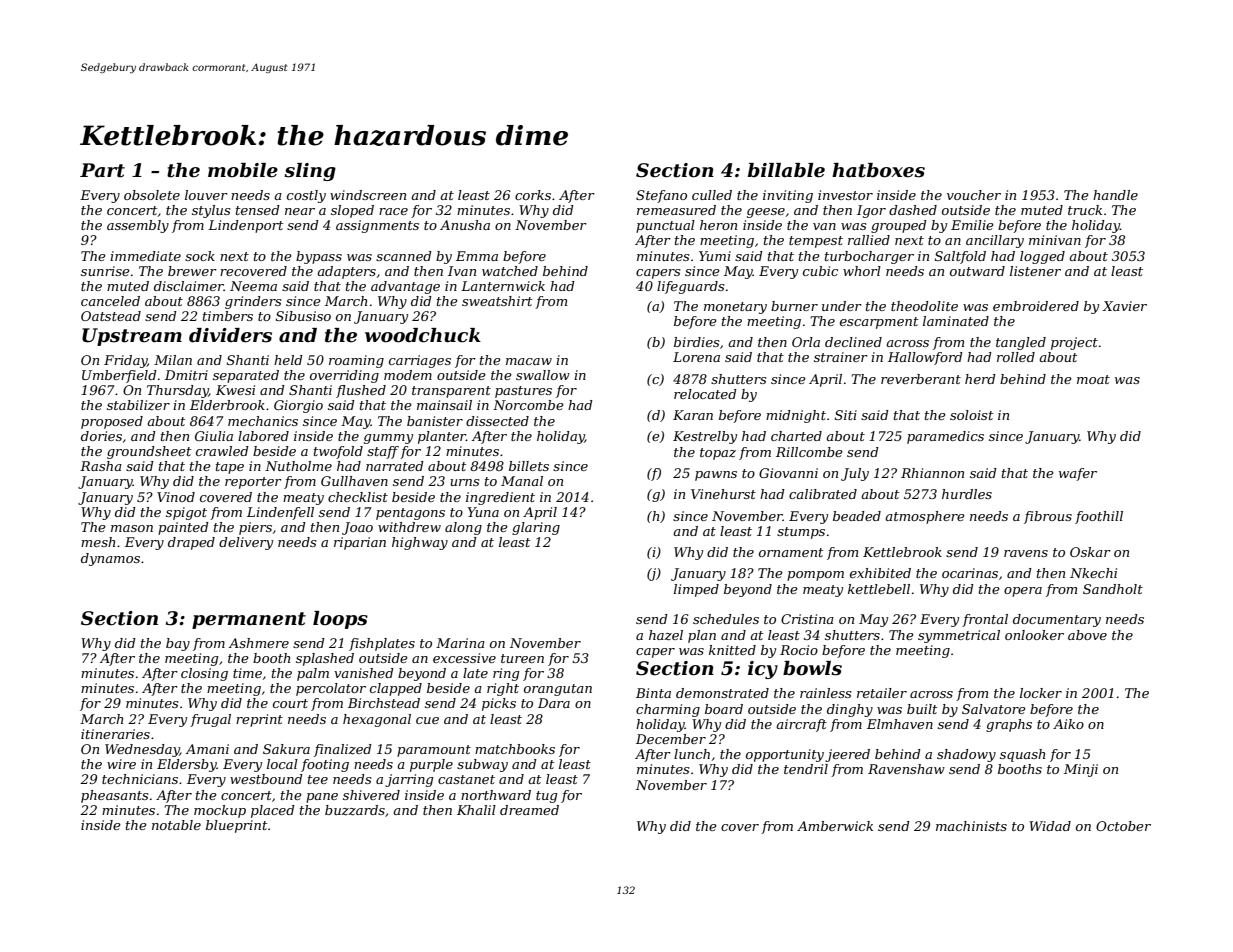 The height and width of the page is (952, 1233). Describe the element at coordinates (692, 754) in the page. I see `lunch` at that location.
